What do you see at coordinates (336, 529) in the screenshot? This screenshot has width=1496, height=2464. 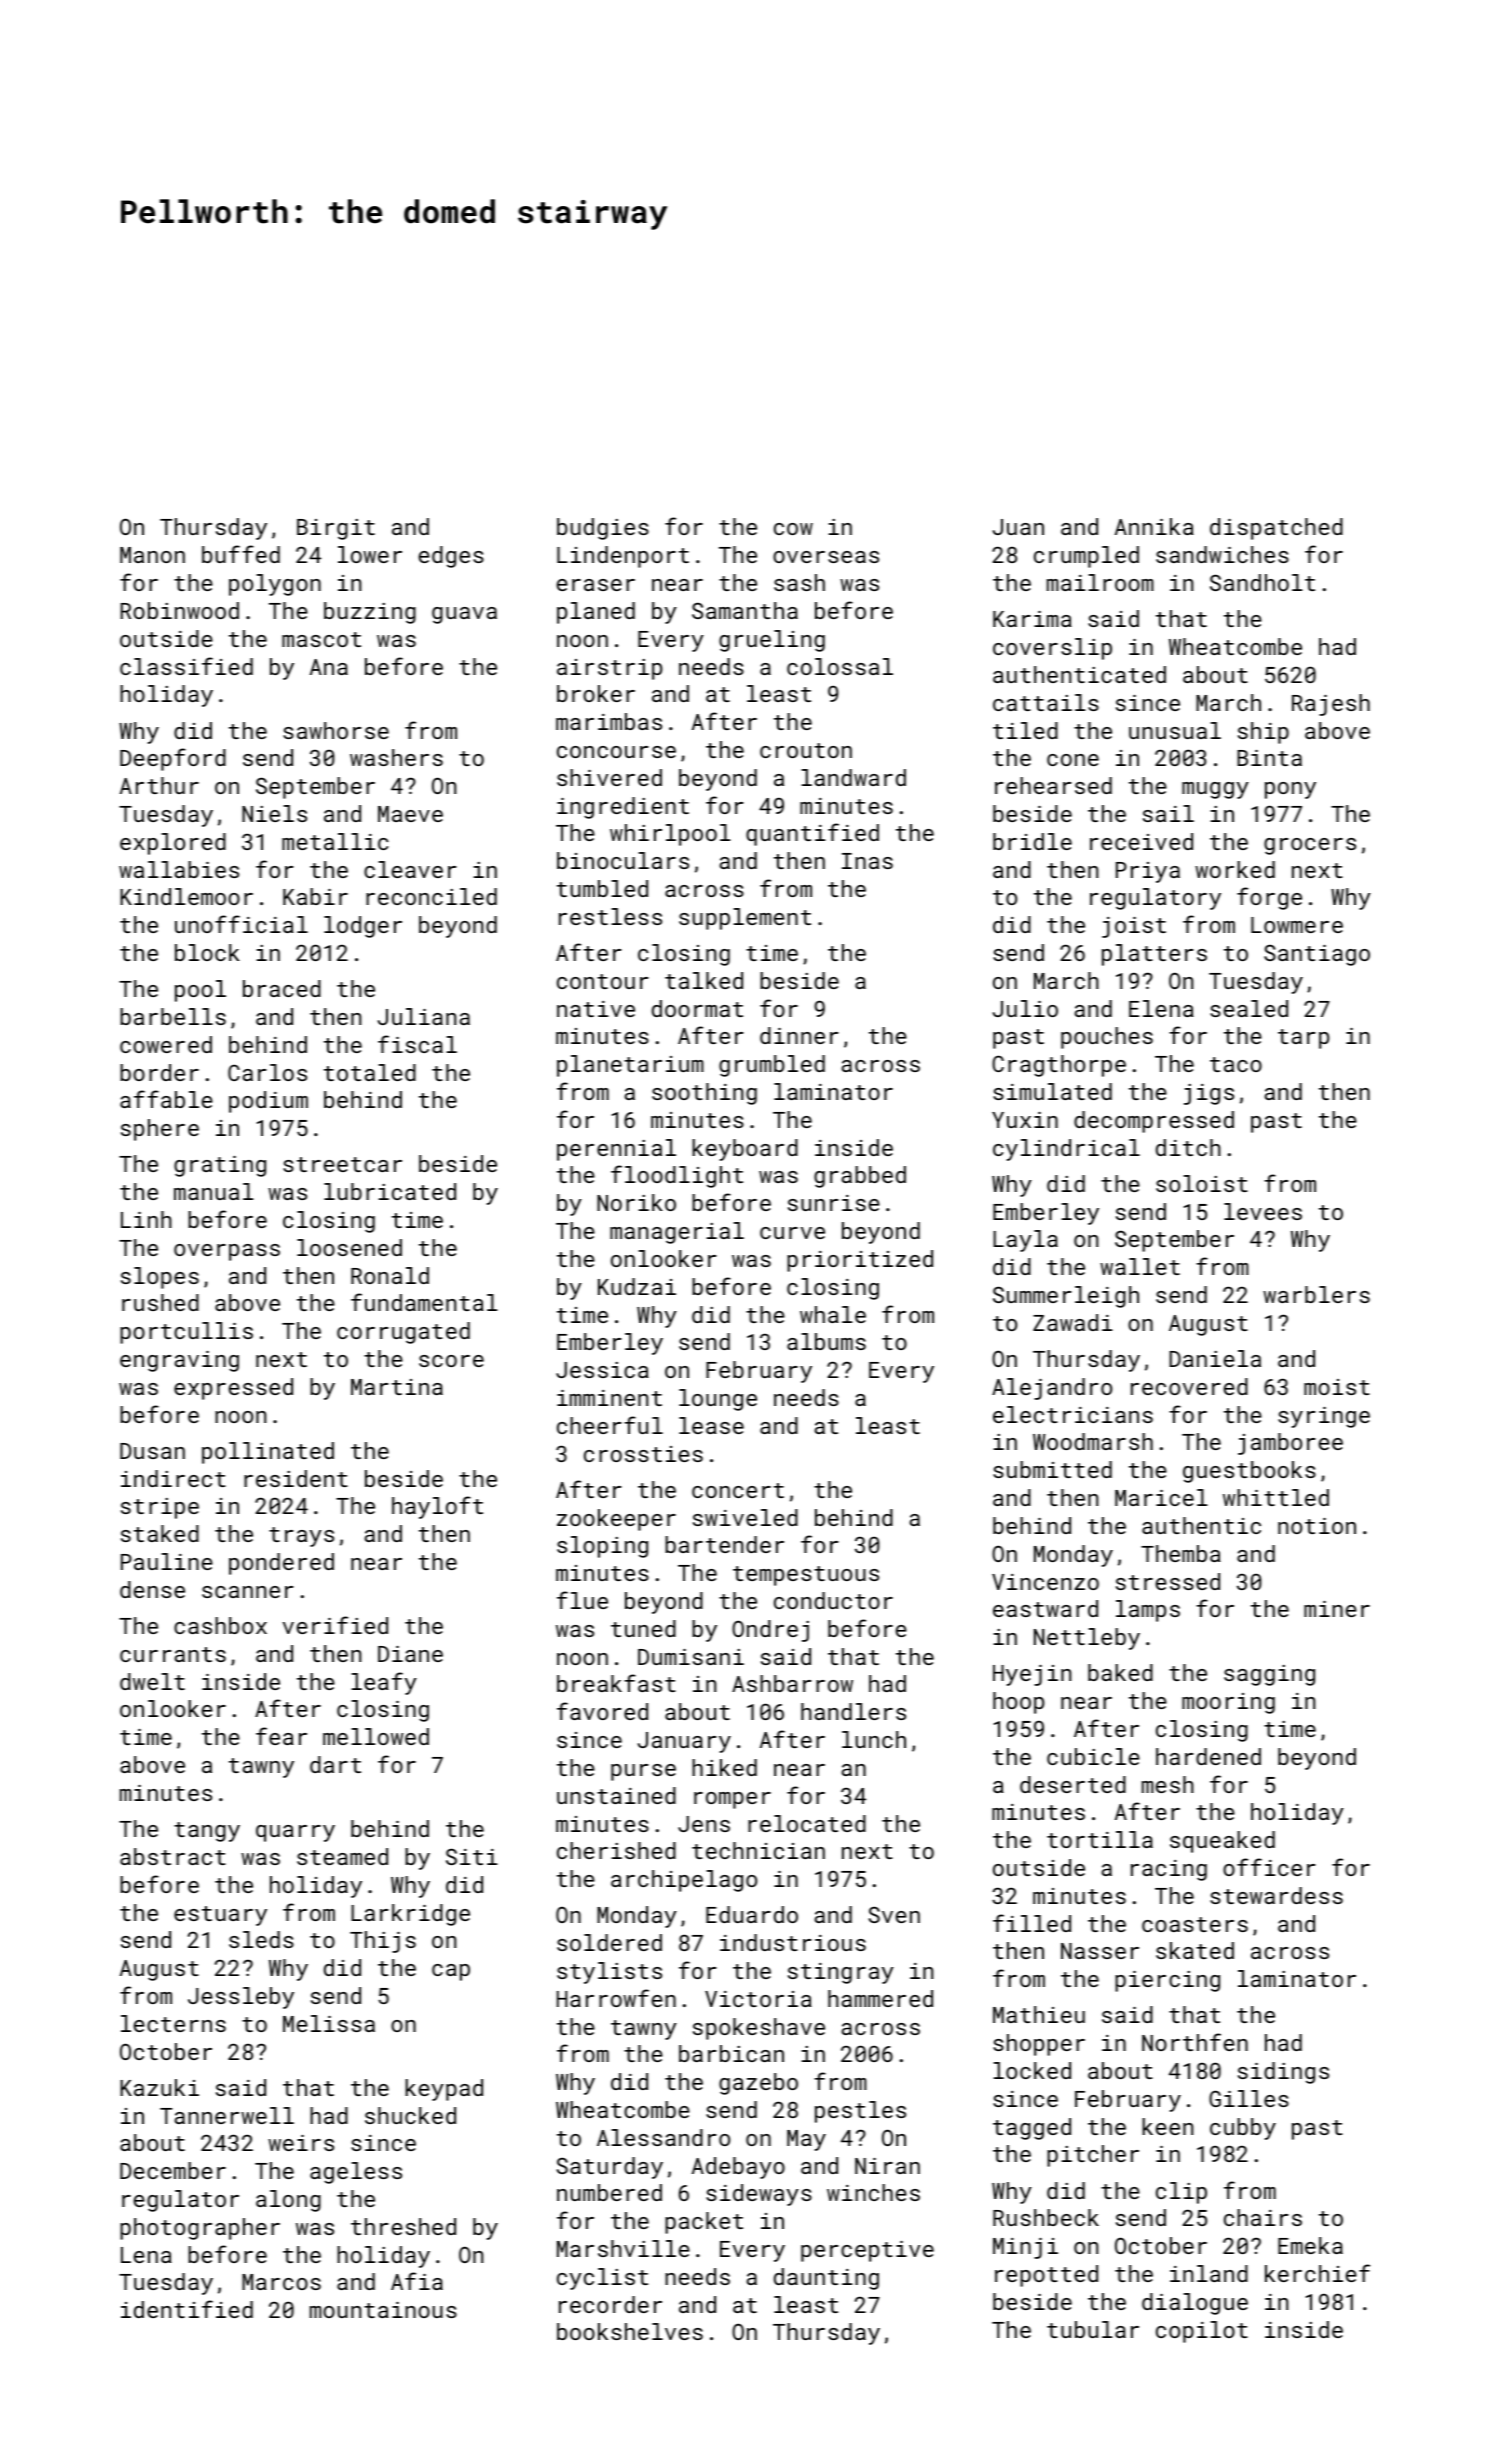 I see `Birgit` at bounding box center [336, 529].
